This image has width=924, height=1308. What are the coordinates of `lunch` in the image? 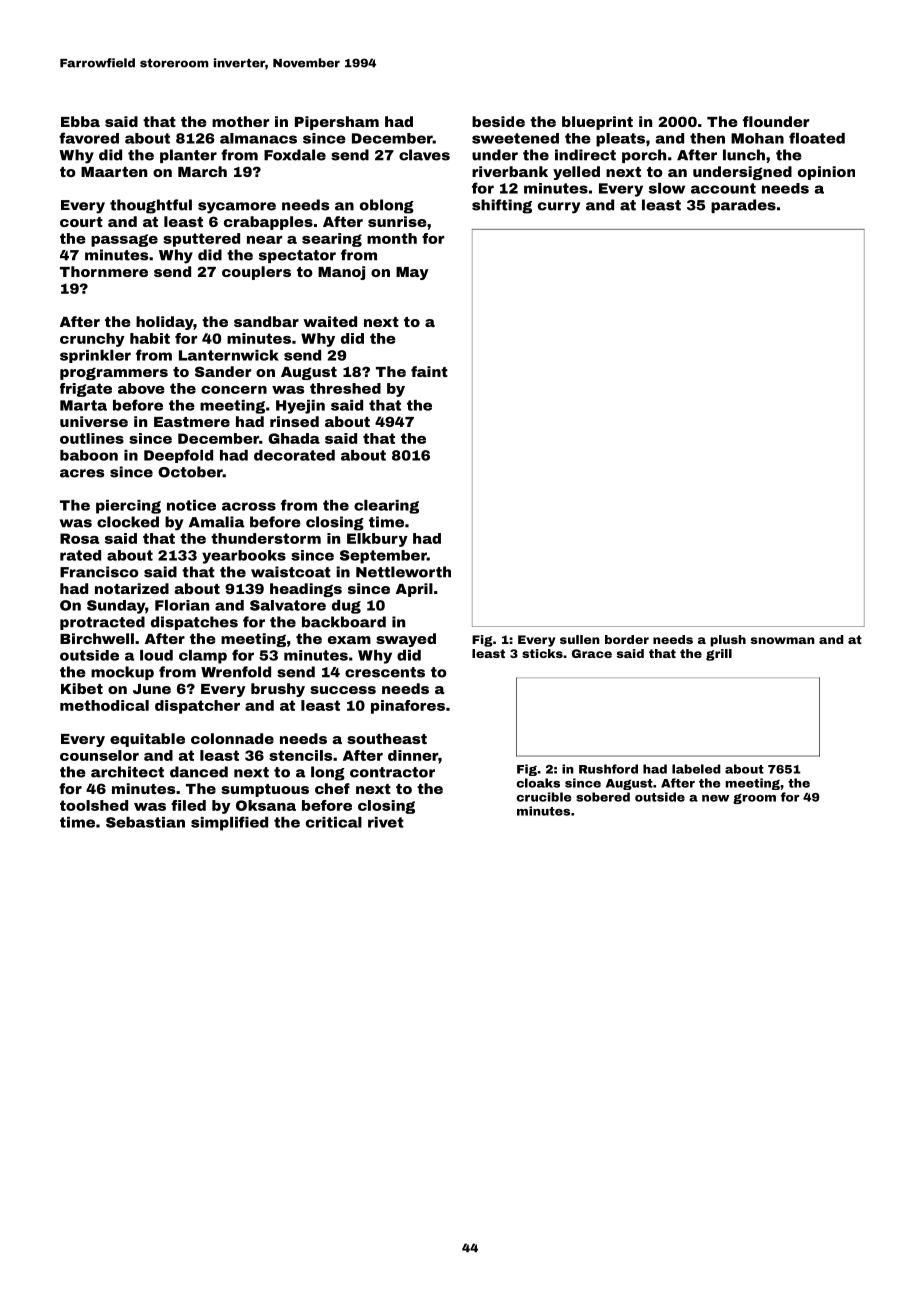 It's located at (744, 155).
